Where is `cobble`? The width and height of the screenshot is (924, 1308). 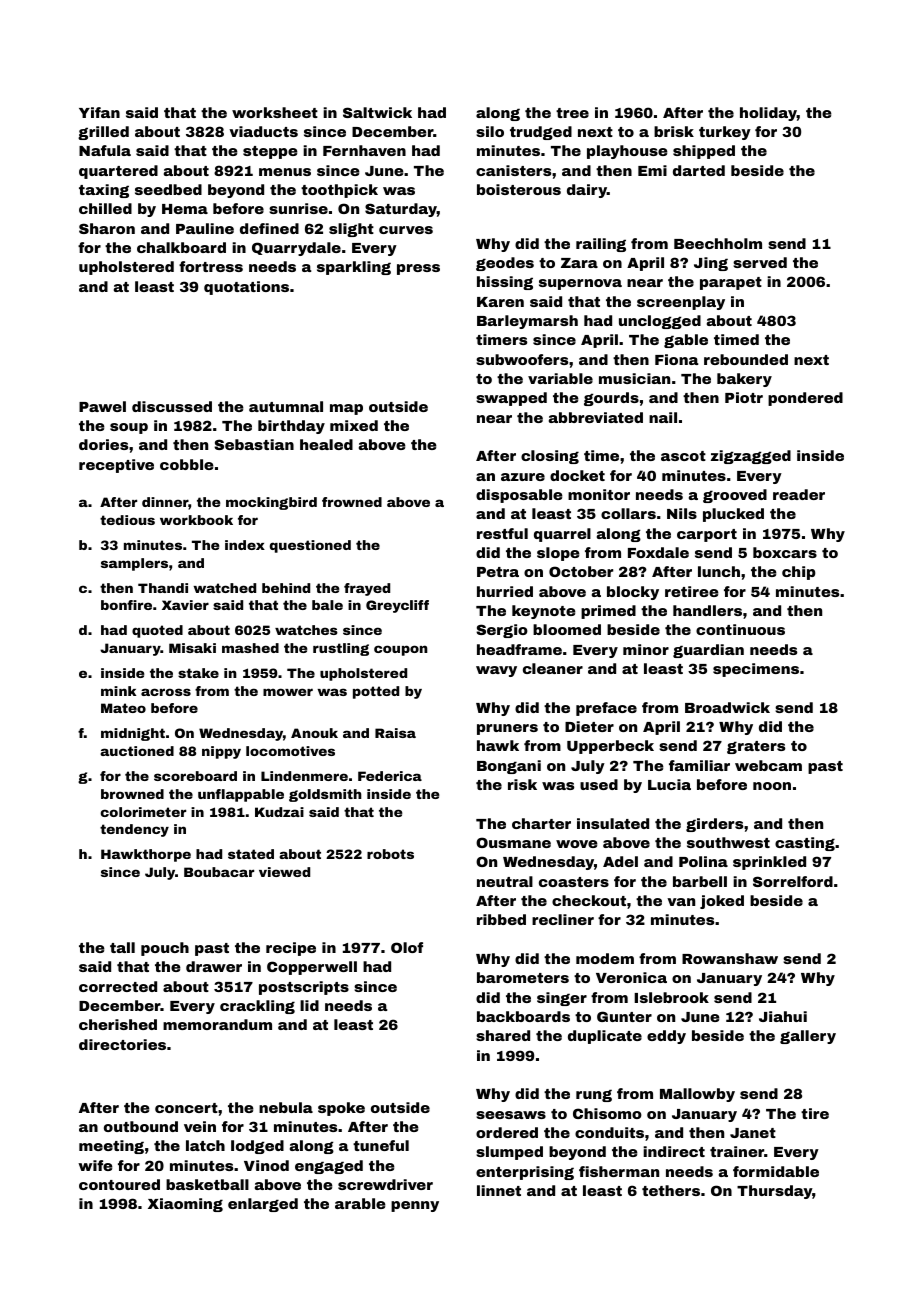 cobble is located at coordinates (187, 464).
